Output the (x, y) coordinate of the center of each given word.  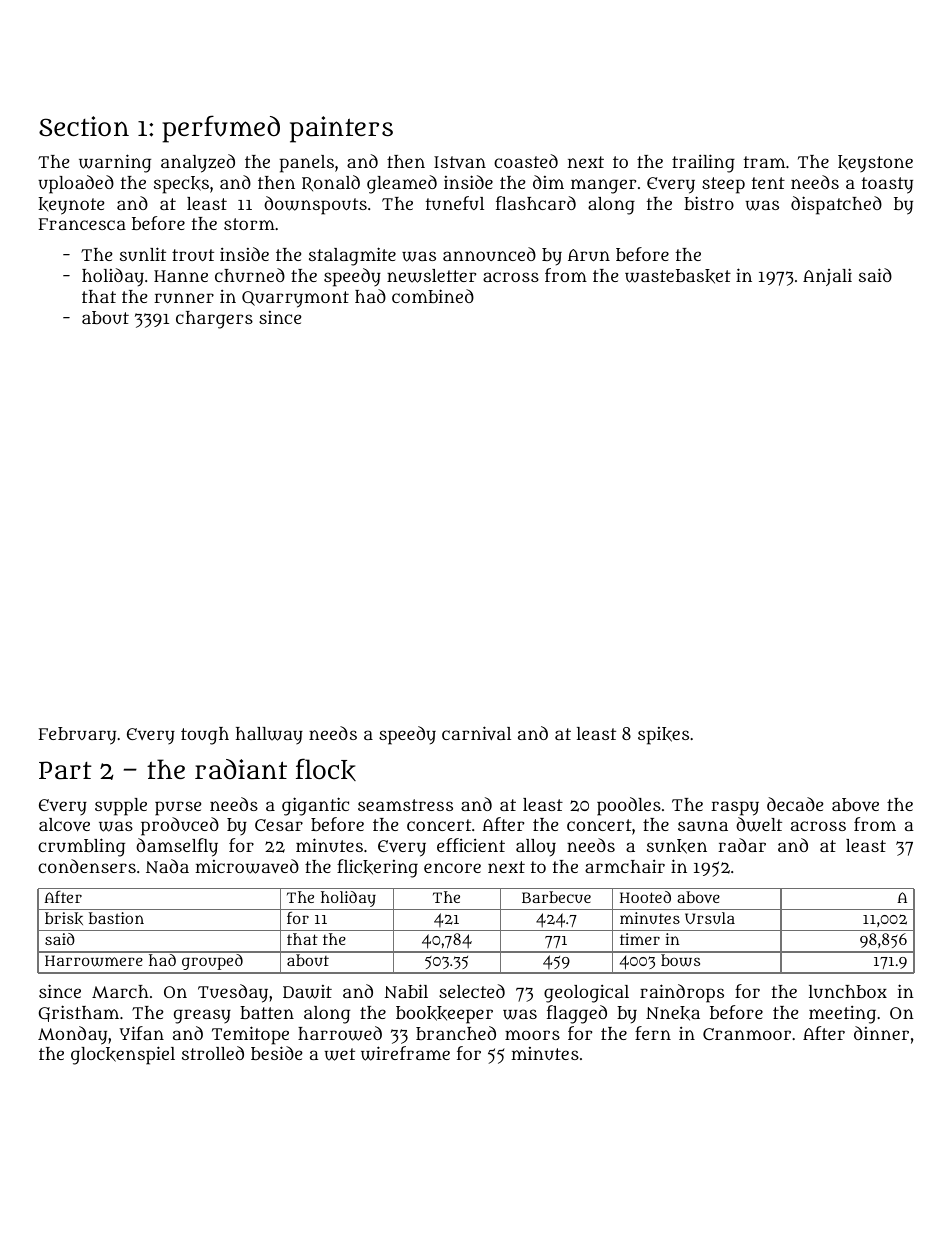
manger (603, 186)
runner (184, 298)
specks (181, 185)
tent (768, 183)
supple (121, 807)
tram (764, 162)
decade (795, 804)
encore (452, 868)
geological (586, 994)
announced (489, 254)
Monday (72, 1035)
